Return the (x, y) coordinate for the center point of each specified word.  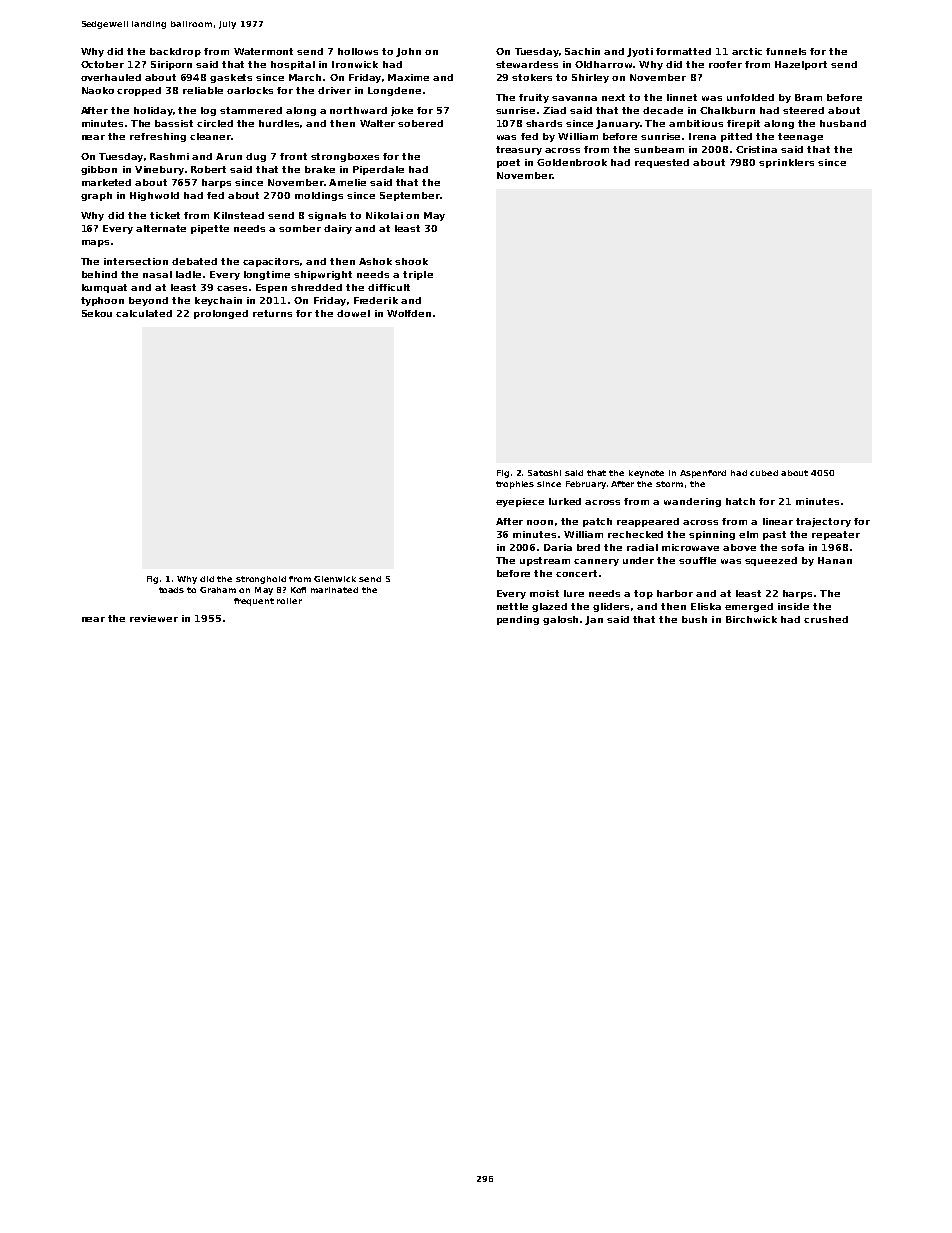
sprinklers (786, 163)
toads (171, 590)
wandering (692, 502)
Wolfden (409, 313)
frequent (254, 602)
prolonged (221, 314)
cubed (764, 473)
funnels (786, 51)
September (410, 196)
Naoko (98, 90)
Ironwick (355, 64)
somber (300, 228)
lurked (565, 501)
